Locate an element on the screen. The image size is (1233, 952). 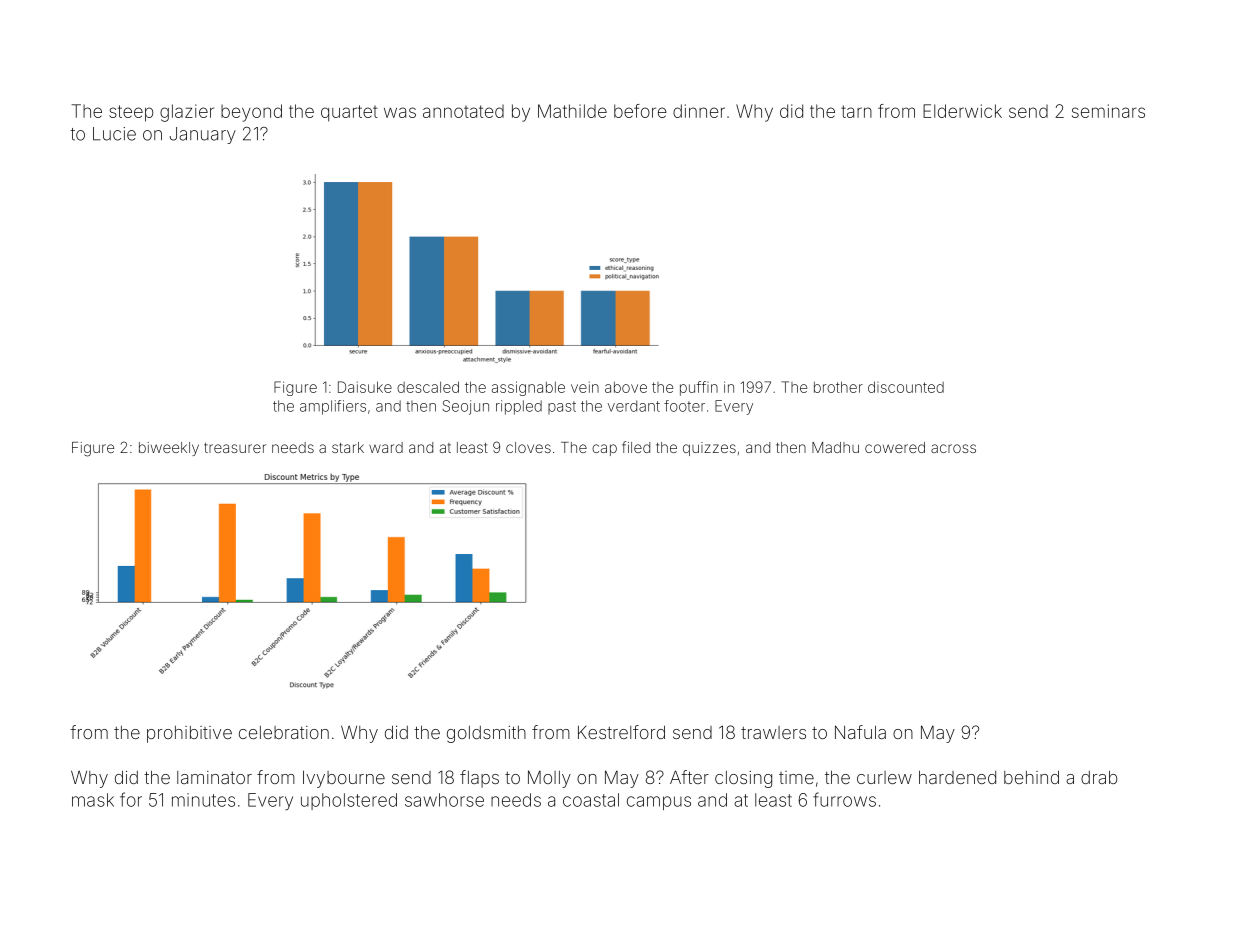
cowered is located at coordinates (895, 447).
